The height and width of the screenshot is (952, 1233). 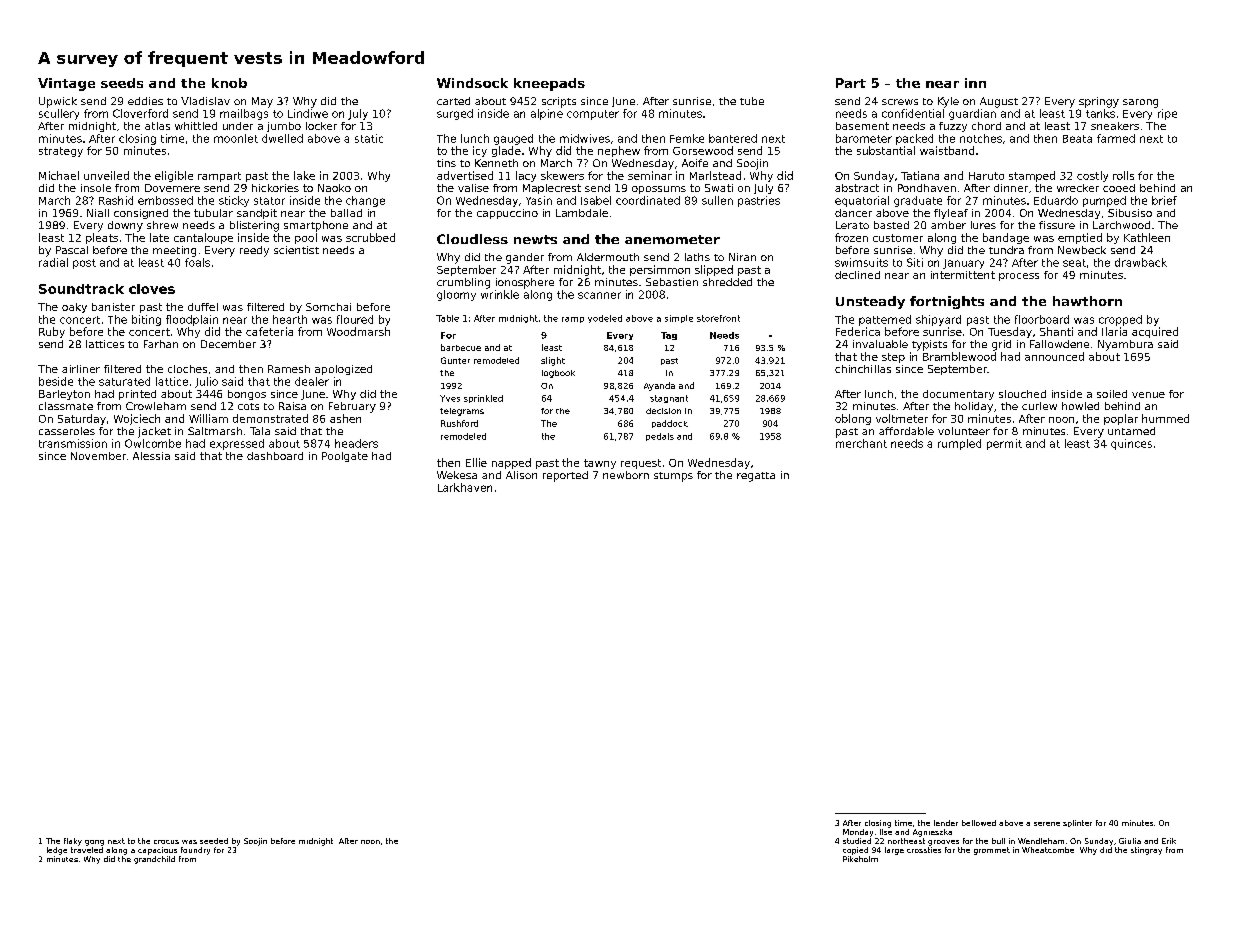 I want to click on jacket, so click(x=154, y=432).
